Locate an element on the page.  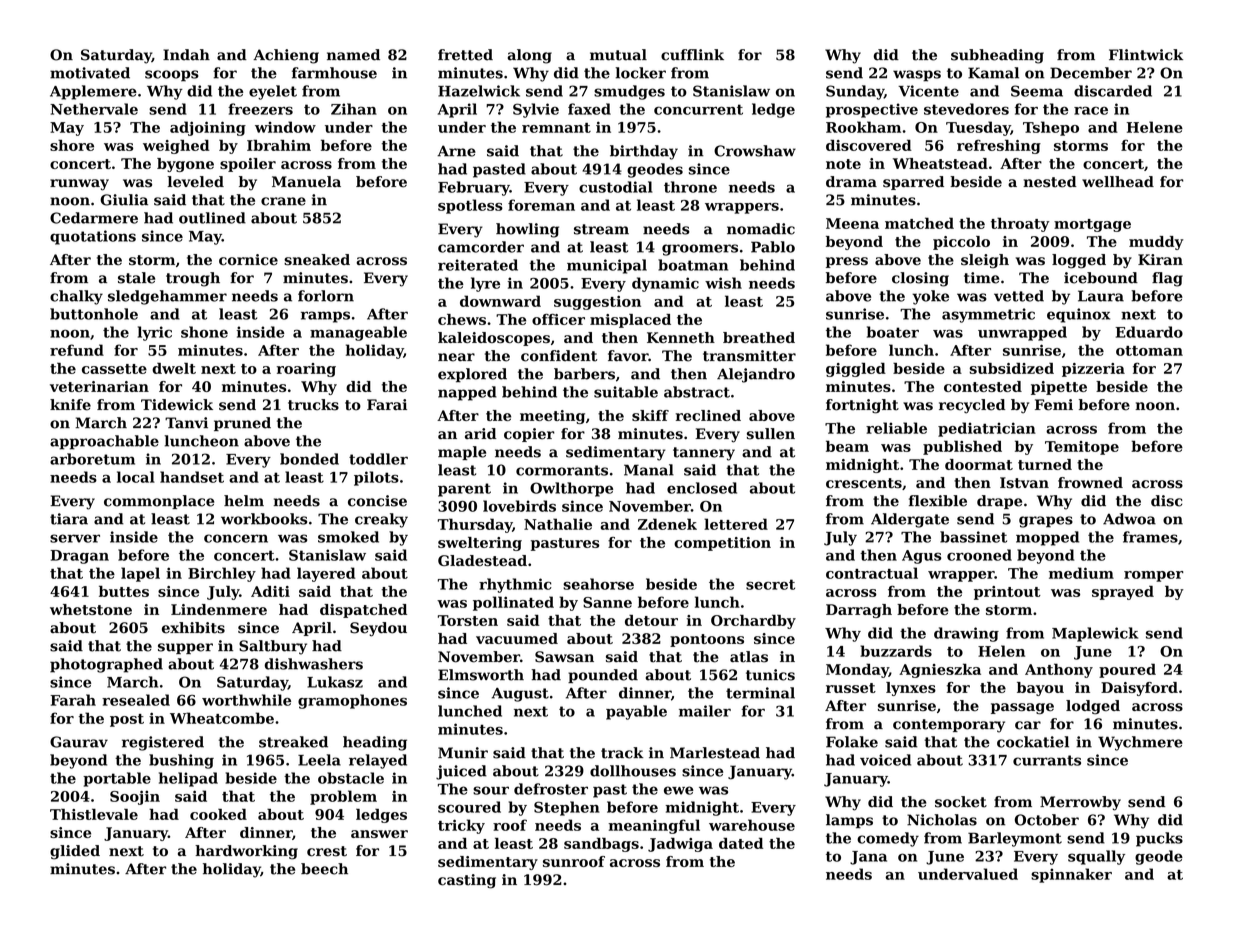
mailer is located at coordinates (705, 711).
